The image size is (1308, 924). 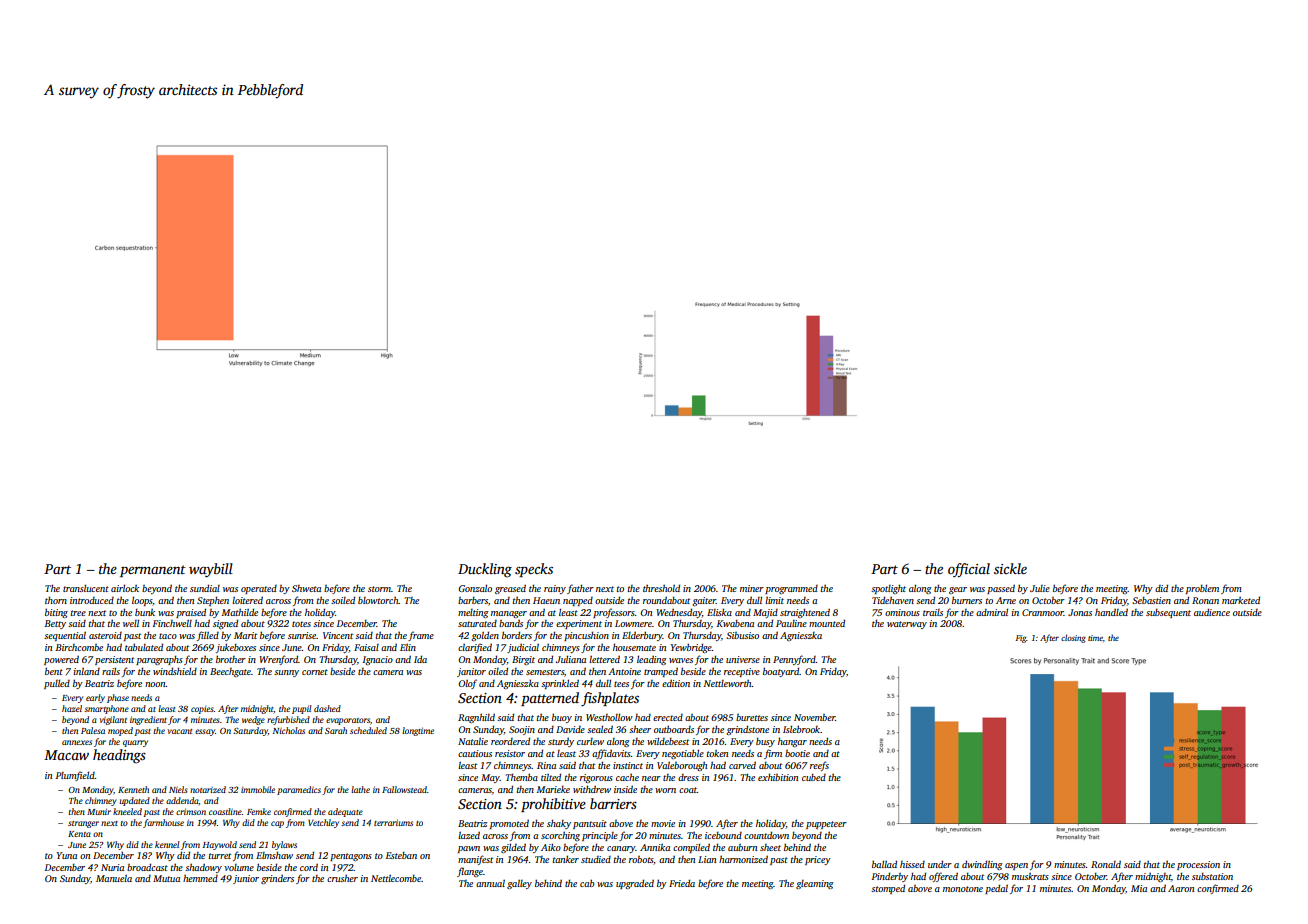 I want to click on procession, so click(x=1198, y=865).
